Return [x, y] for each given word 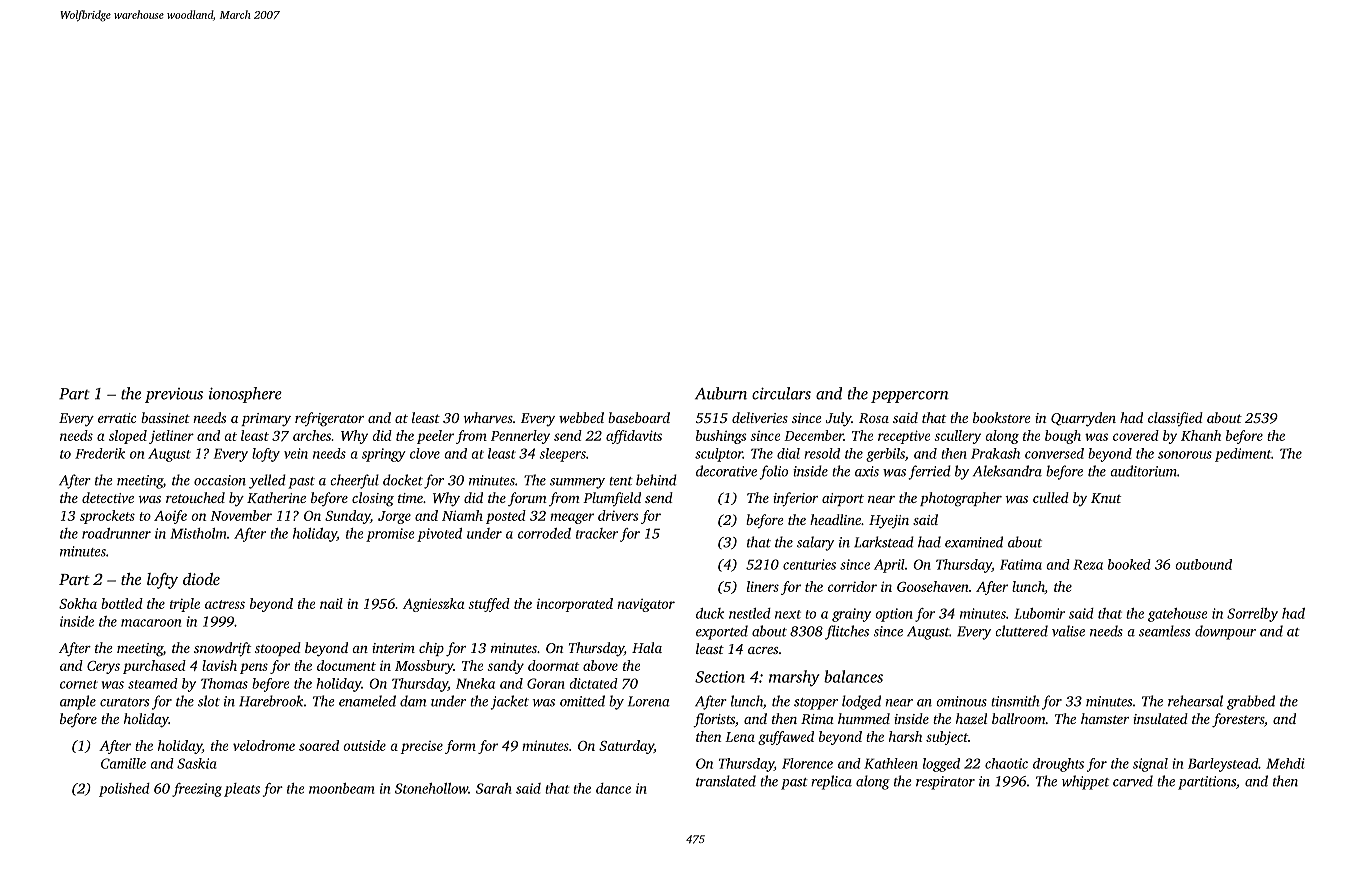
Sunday [347, 517]
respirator [945, 783]
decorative [726, 471]
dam [413, 701]
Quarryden [1083, 419]
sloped [128, 437]
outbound [1203, 564]
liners [763, 586]
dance [613, 788]
